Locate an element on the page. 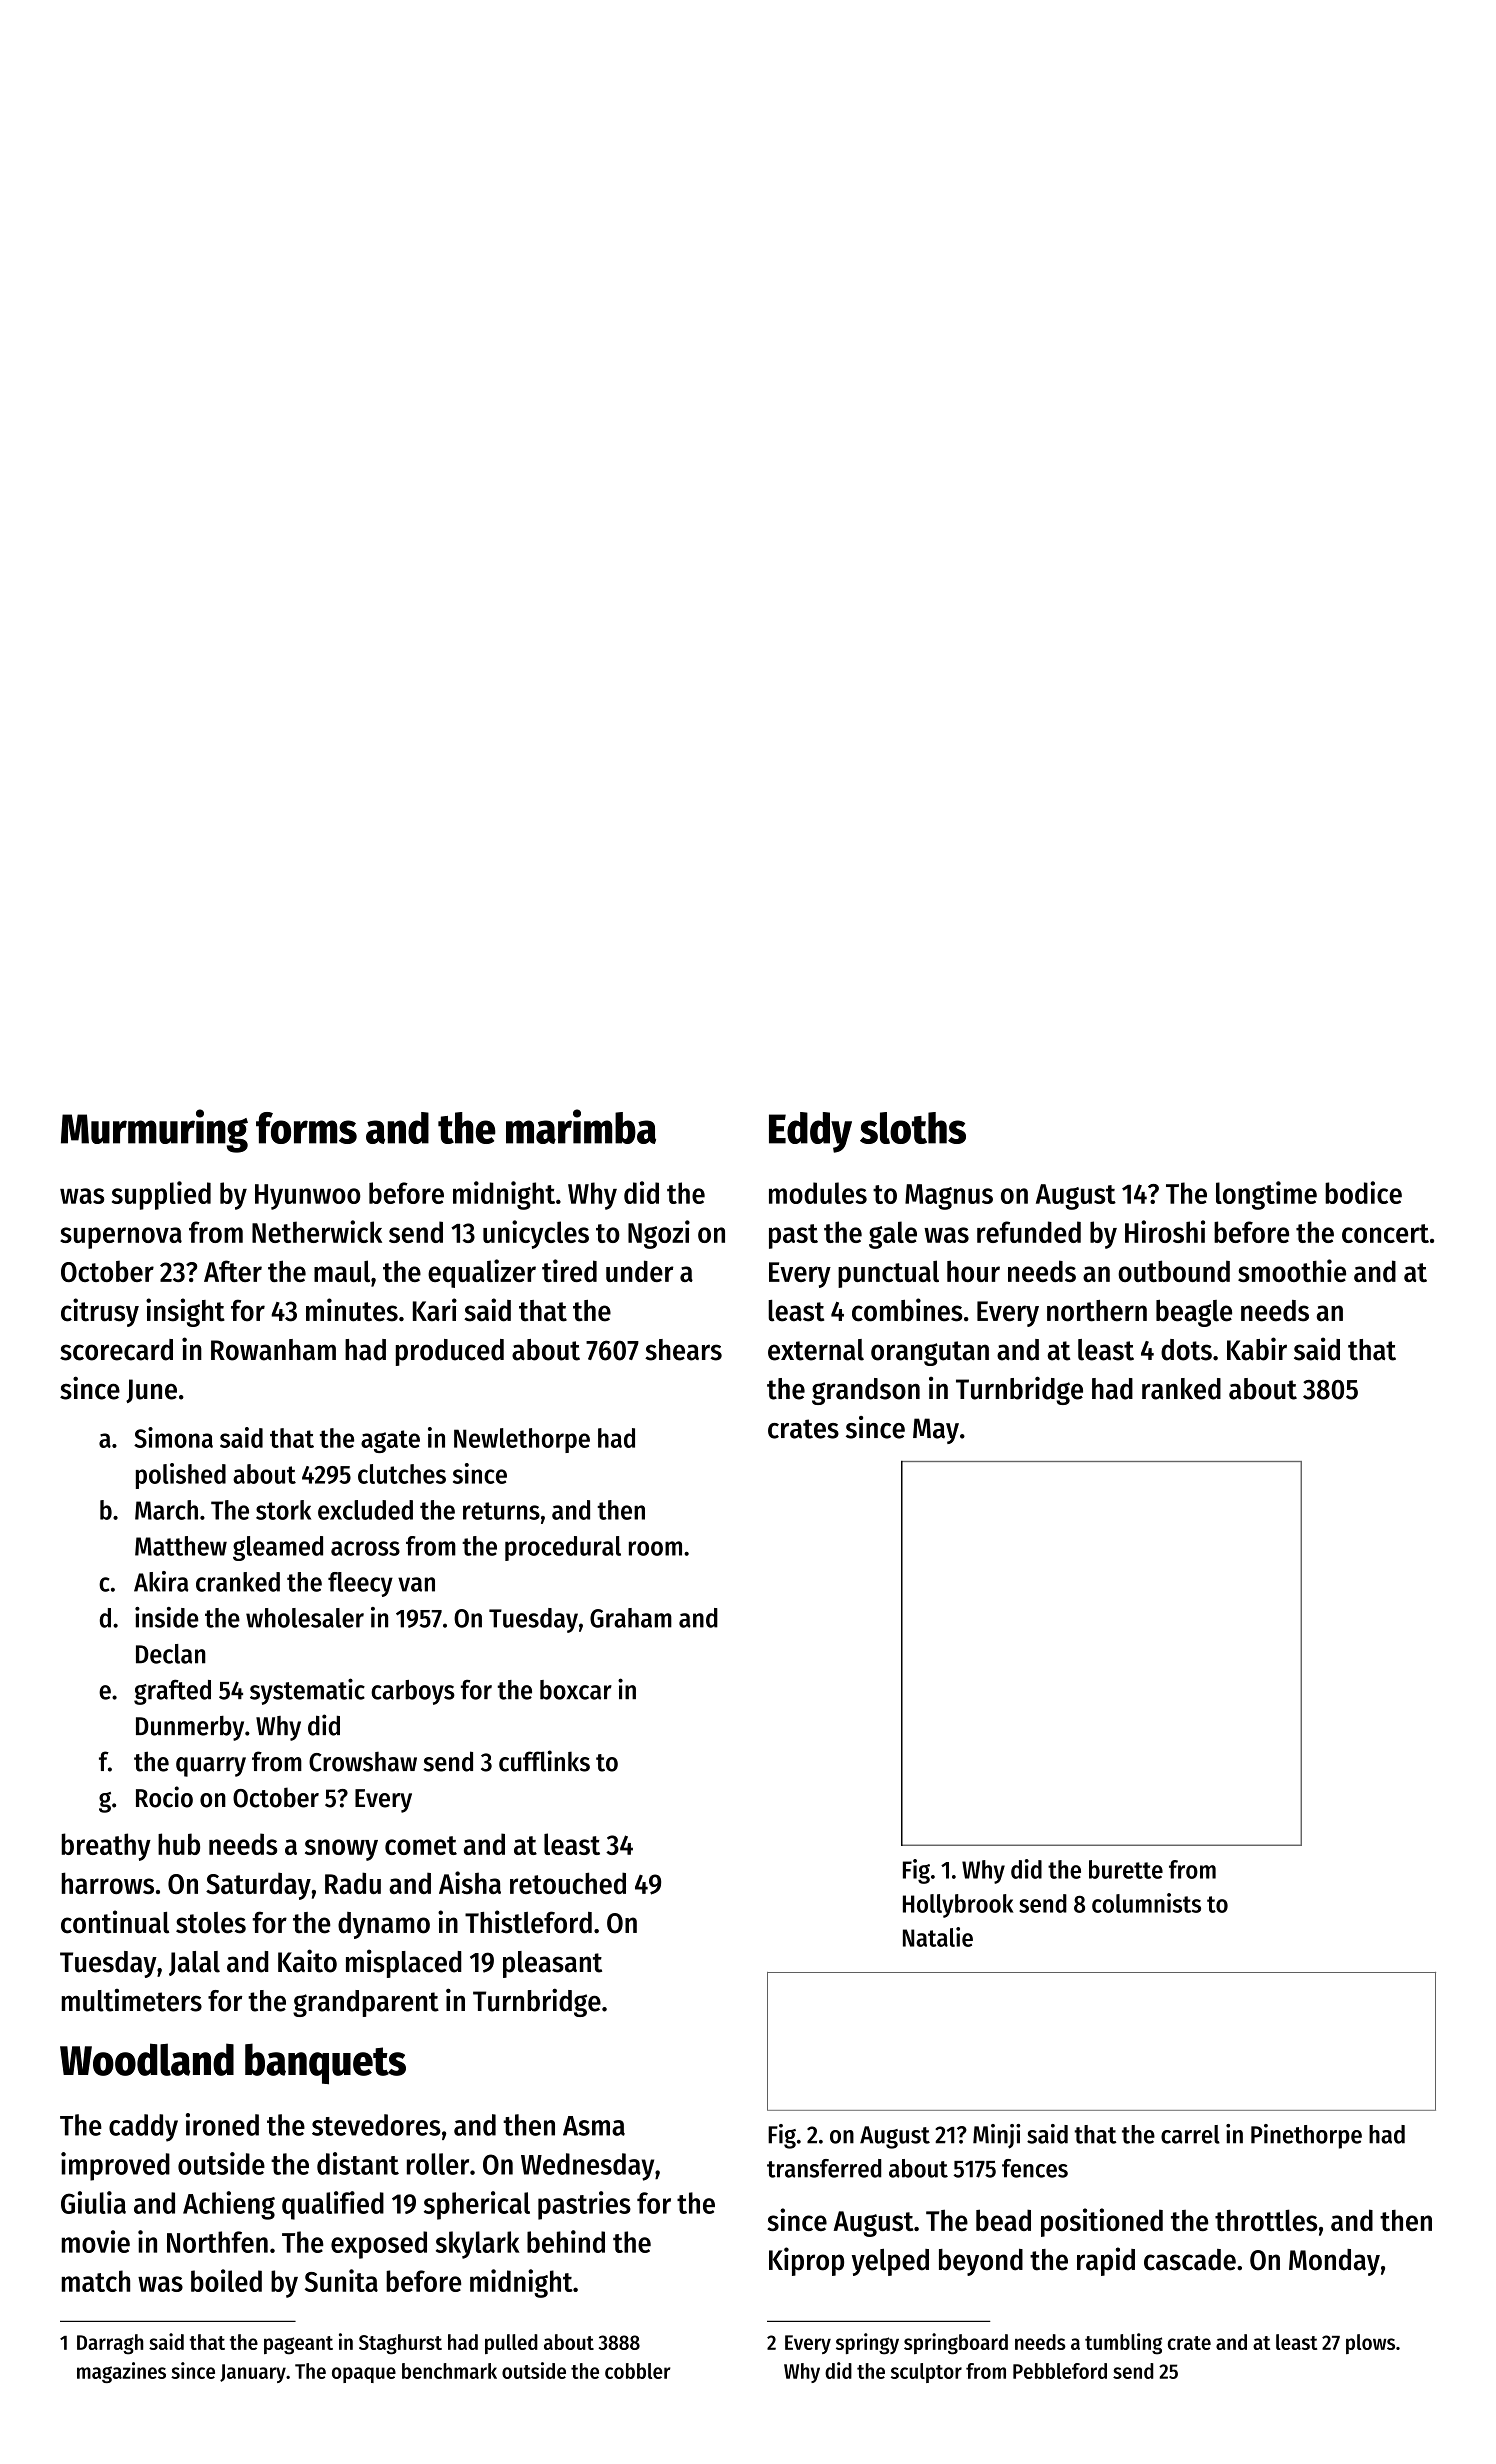 Image resolution: width=1496 pixels, height=2464 pixels. burette is located at coordinates (1126, 1869).
